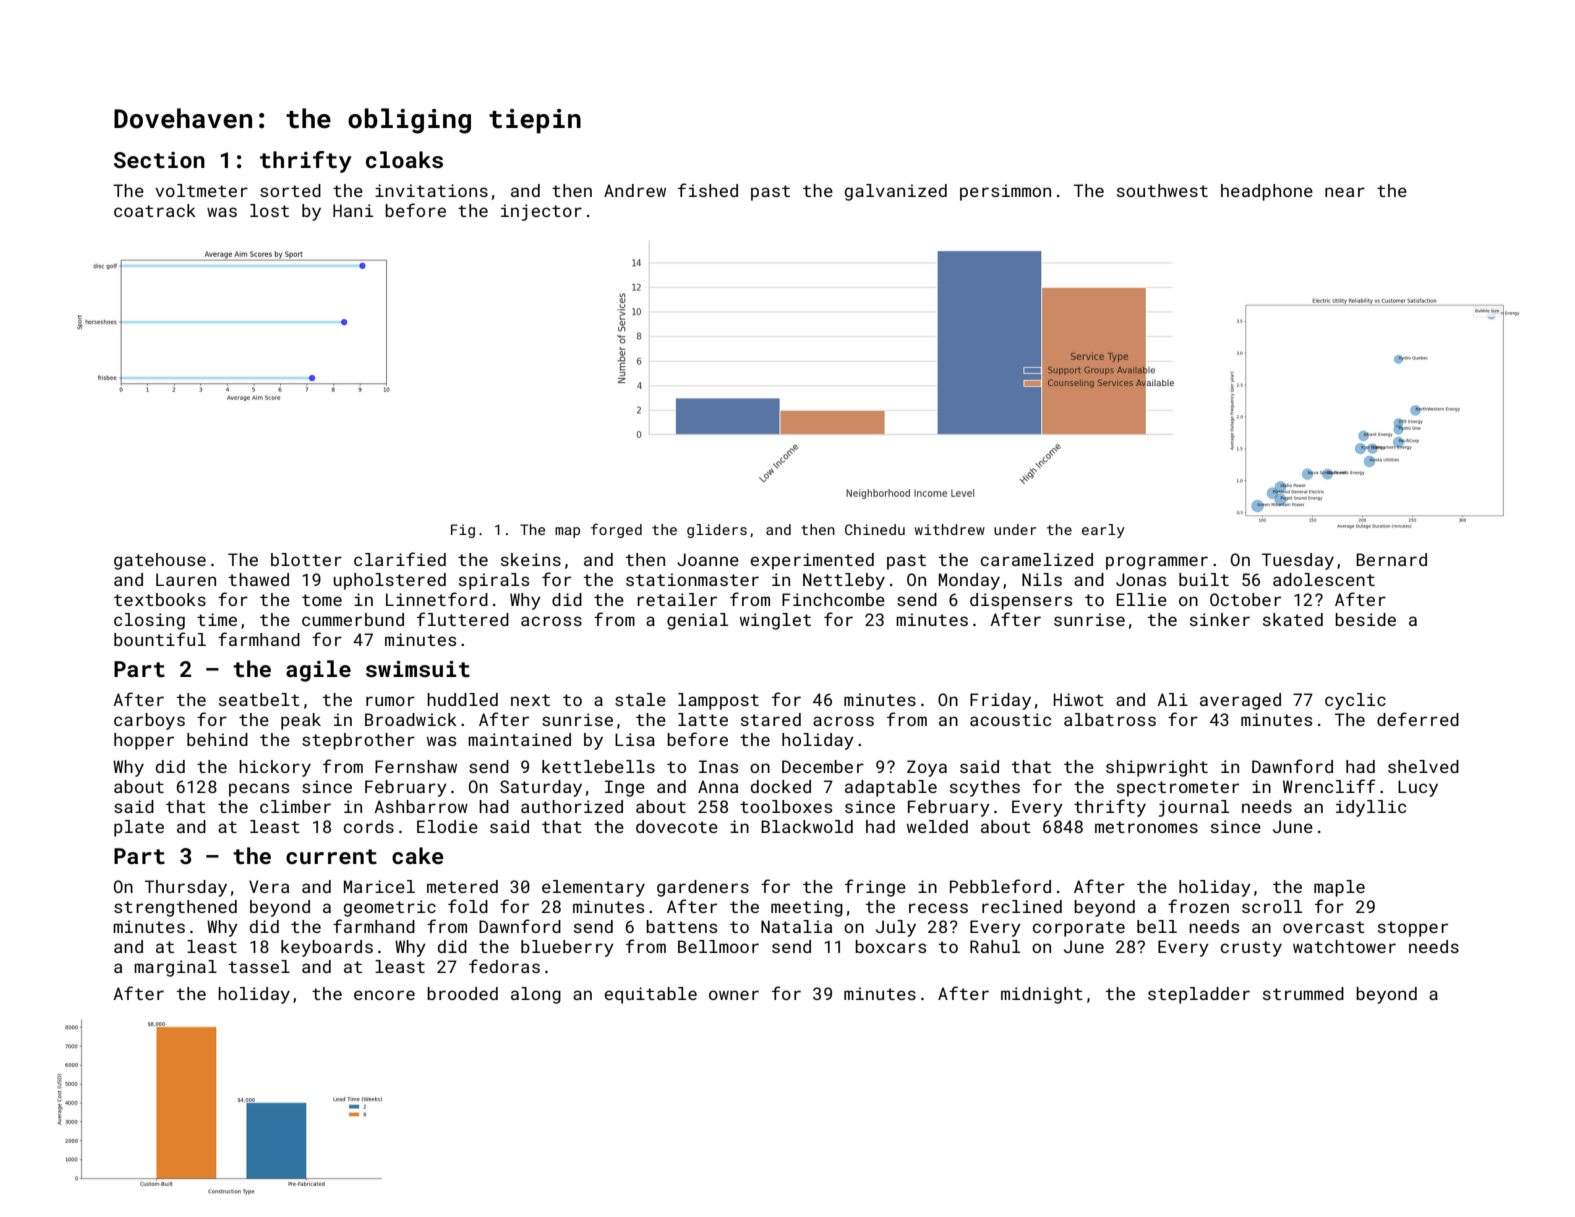 Image resolution: width=1575 pixels, height=1217 pixels. I want to click on coatrack, so click(155, 210).
